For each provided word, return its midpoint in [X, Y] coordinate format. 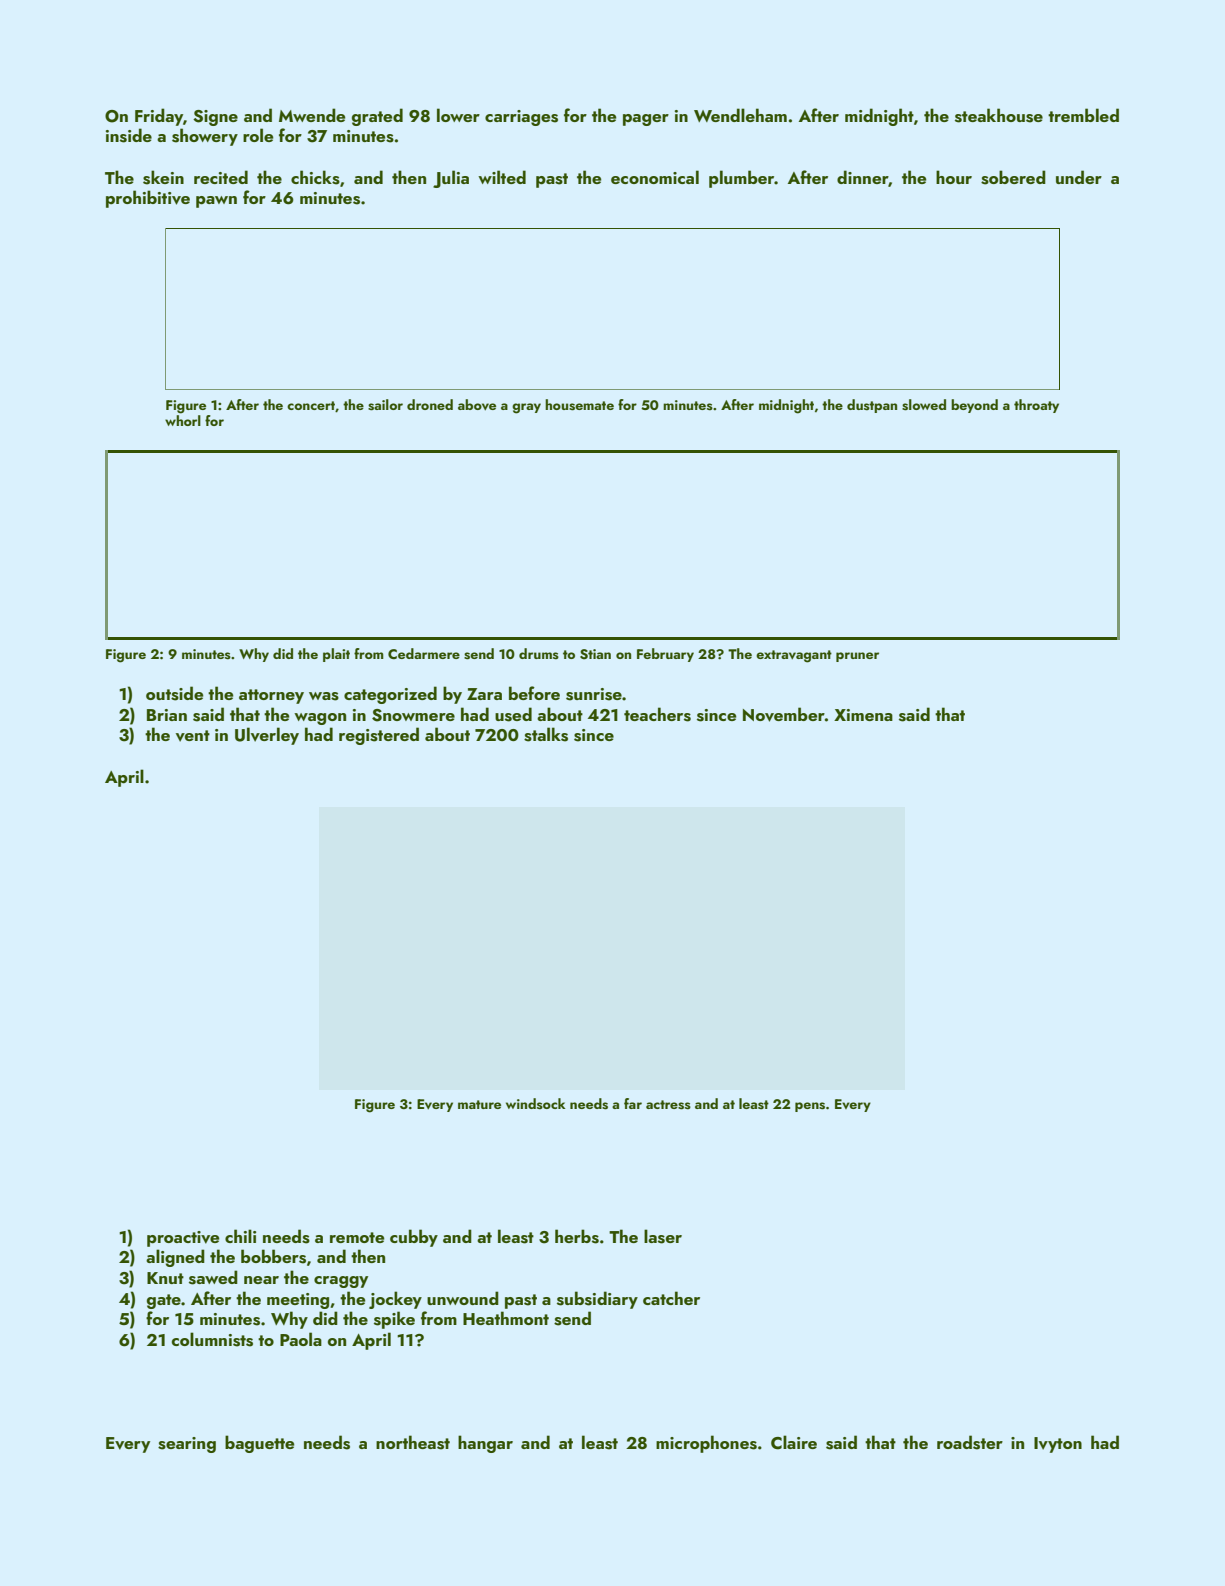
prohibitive [148, 199]
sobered [1013, 177]
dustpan [872, 406]
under [1079, 177]
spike [394, 1320]
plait [336, 655]
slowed [924, 405]
